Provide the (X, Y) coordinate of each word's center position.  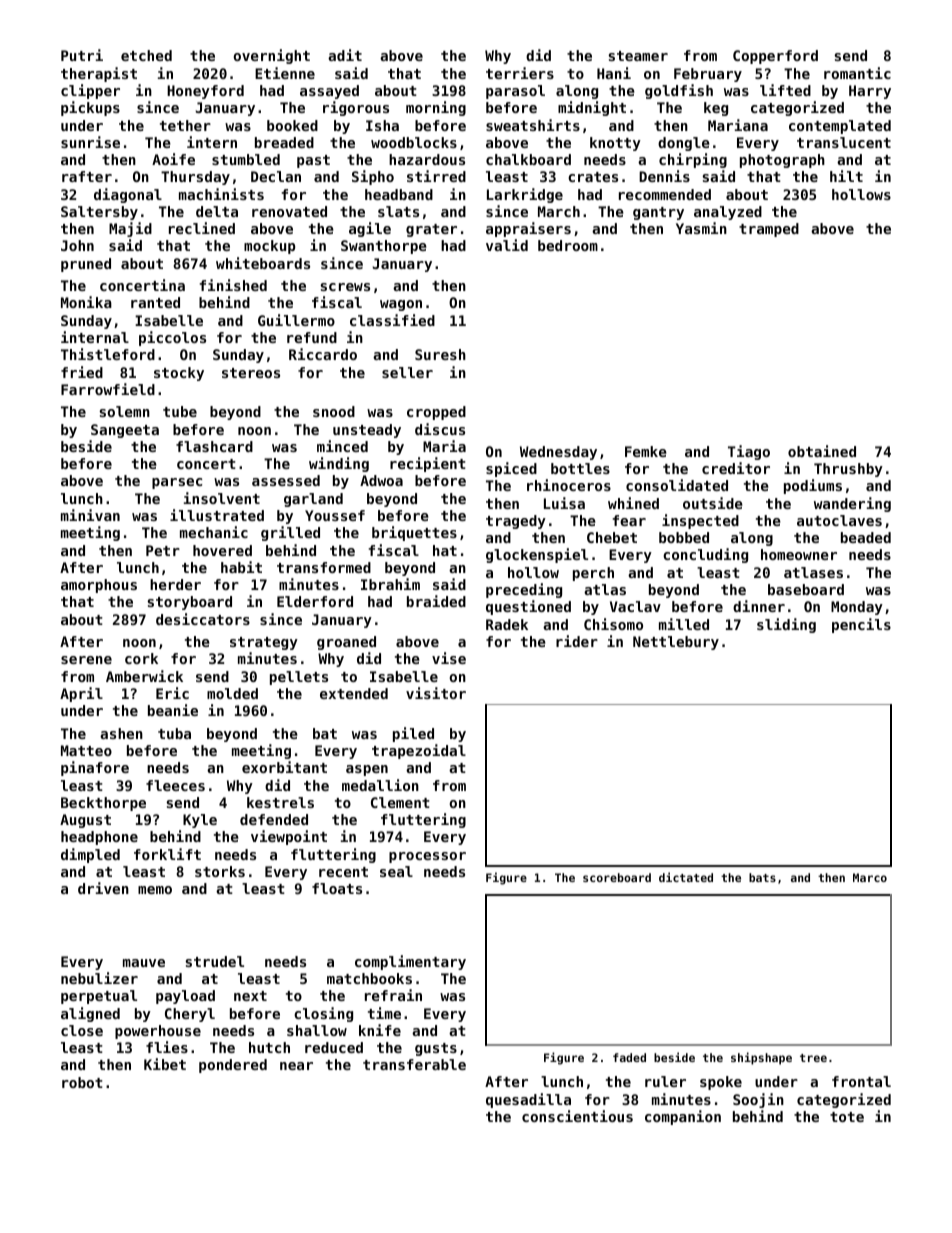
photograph (782, 161)
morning (436, 108)
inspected (700, 521)
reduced (334, 1047)
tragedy (516, 522)
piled (413, 734)
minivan (90, 515)
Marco (870, 877)
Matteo (86, 750)
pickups (90, 108)
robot (82, 1082)
